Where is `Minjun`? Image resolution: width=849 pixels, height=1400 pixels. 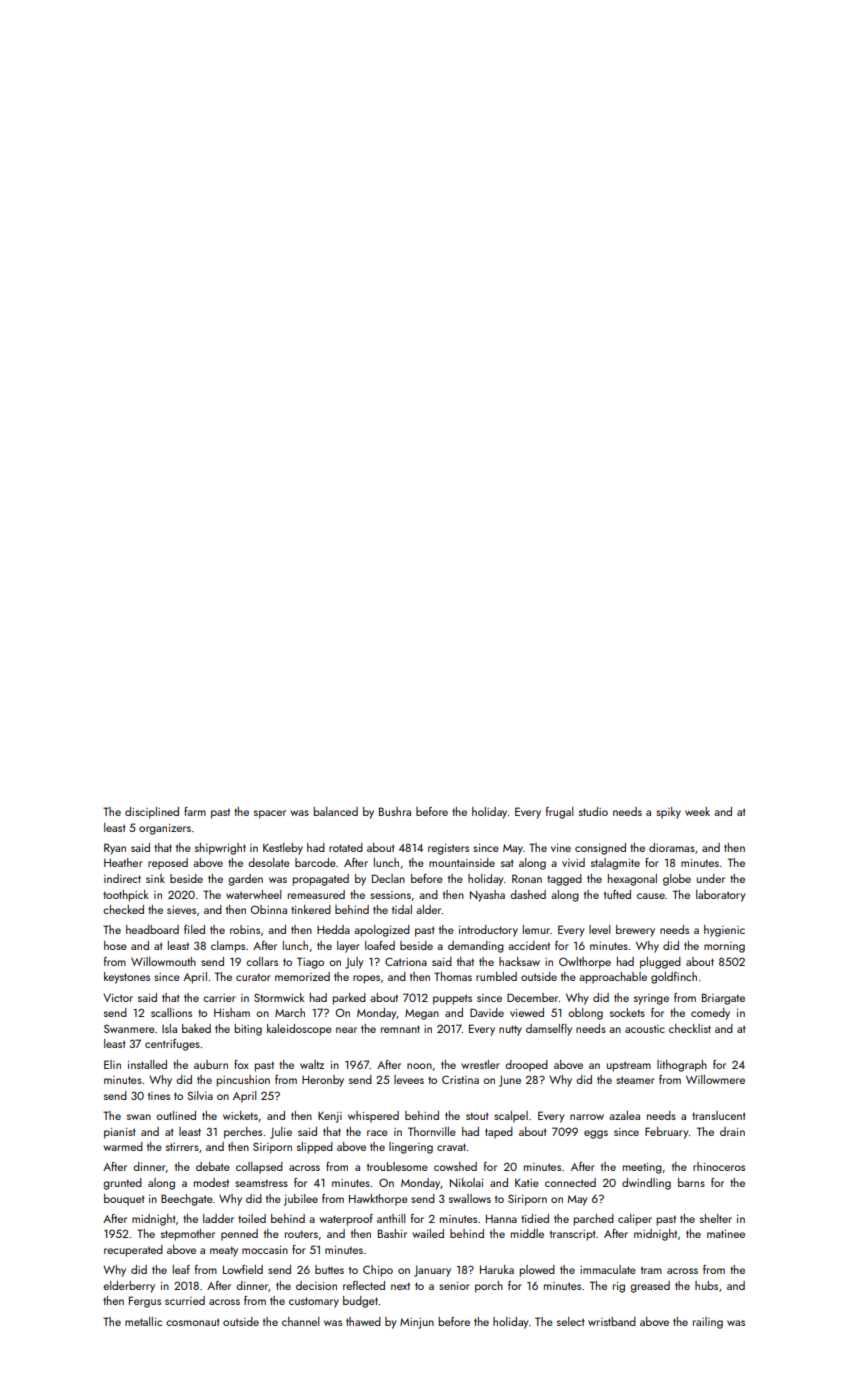 Minjun is located at coordinates (417, 1323).
